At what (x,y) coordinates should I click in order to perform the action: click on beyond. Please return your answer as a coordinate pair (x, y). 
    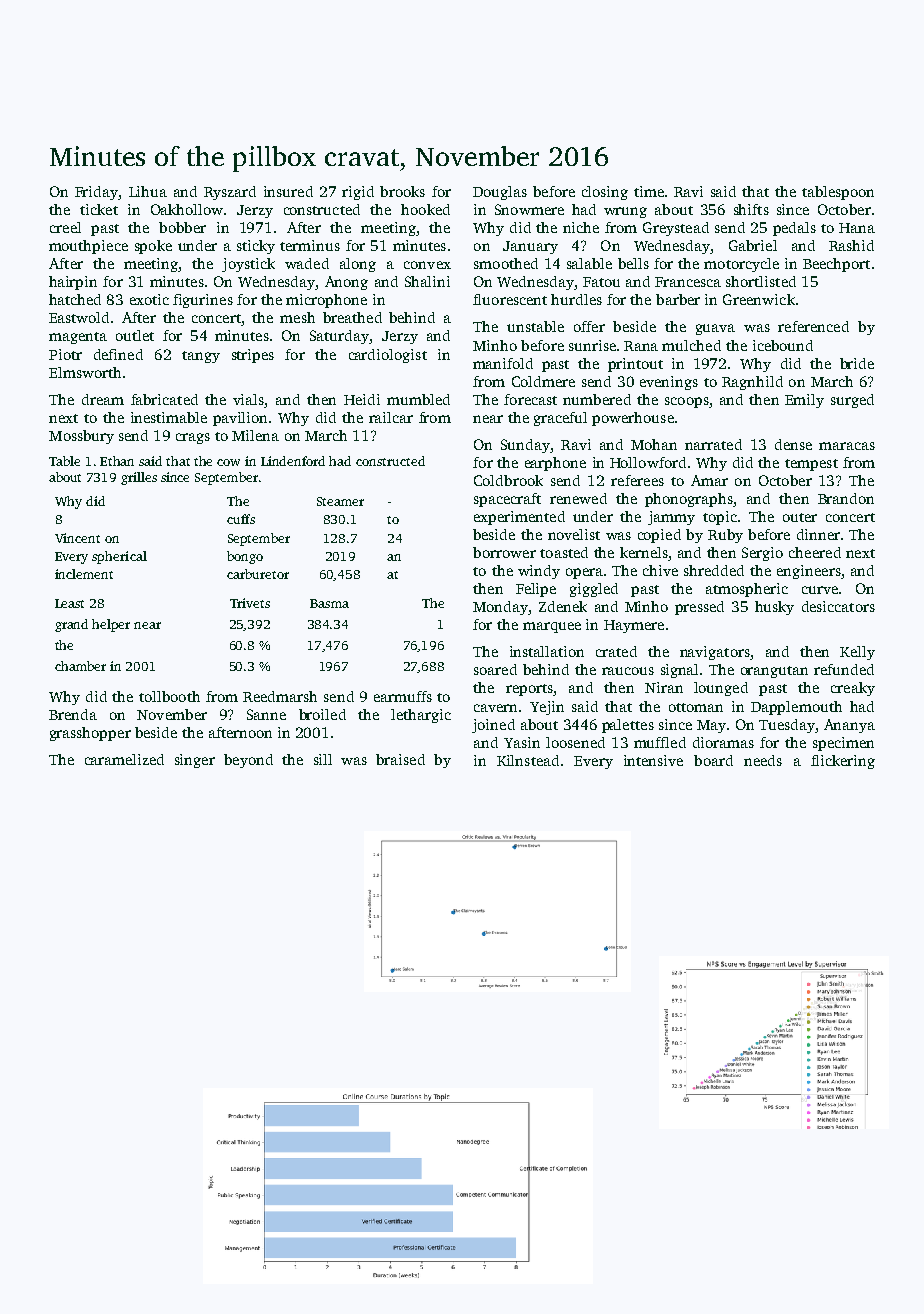
    Looking at the image, I should click on (248, 761).
